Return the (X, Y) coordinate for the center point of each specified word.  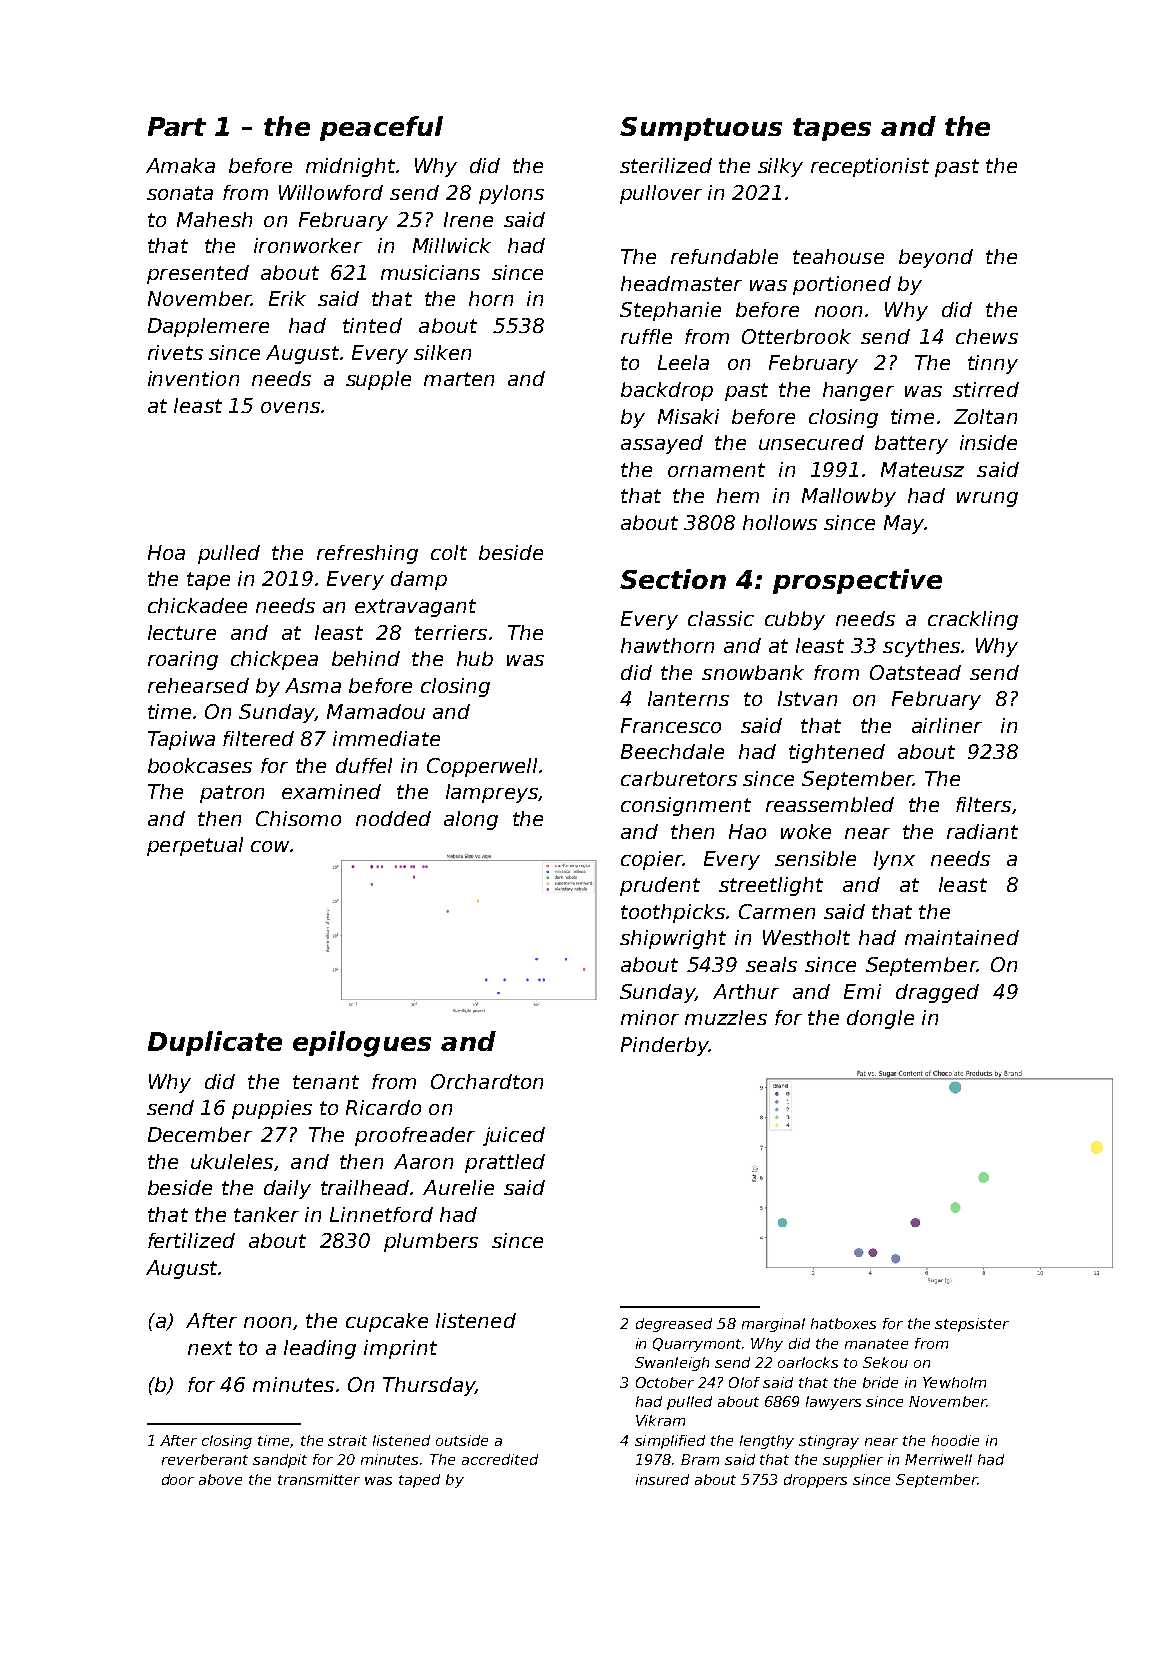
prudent (660, 886)
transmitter (319, 1479)
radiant (982, 831)
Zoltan (985, 416)
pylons (511, 194)
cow (270, 846)
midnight (350, 167)
